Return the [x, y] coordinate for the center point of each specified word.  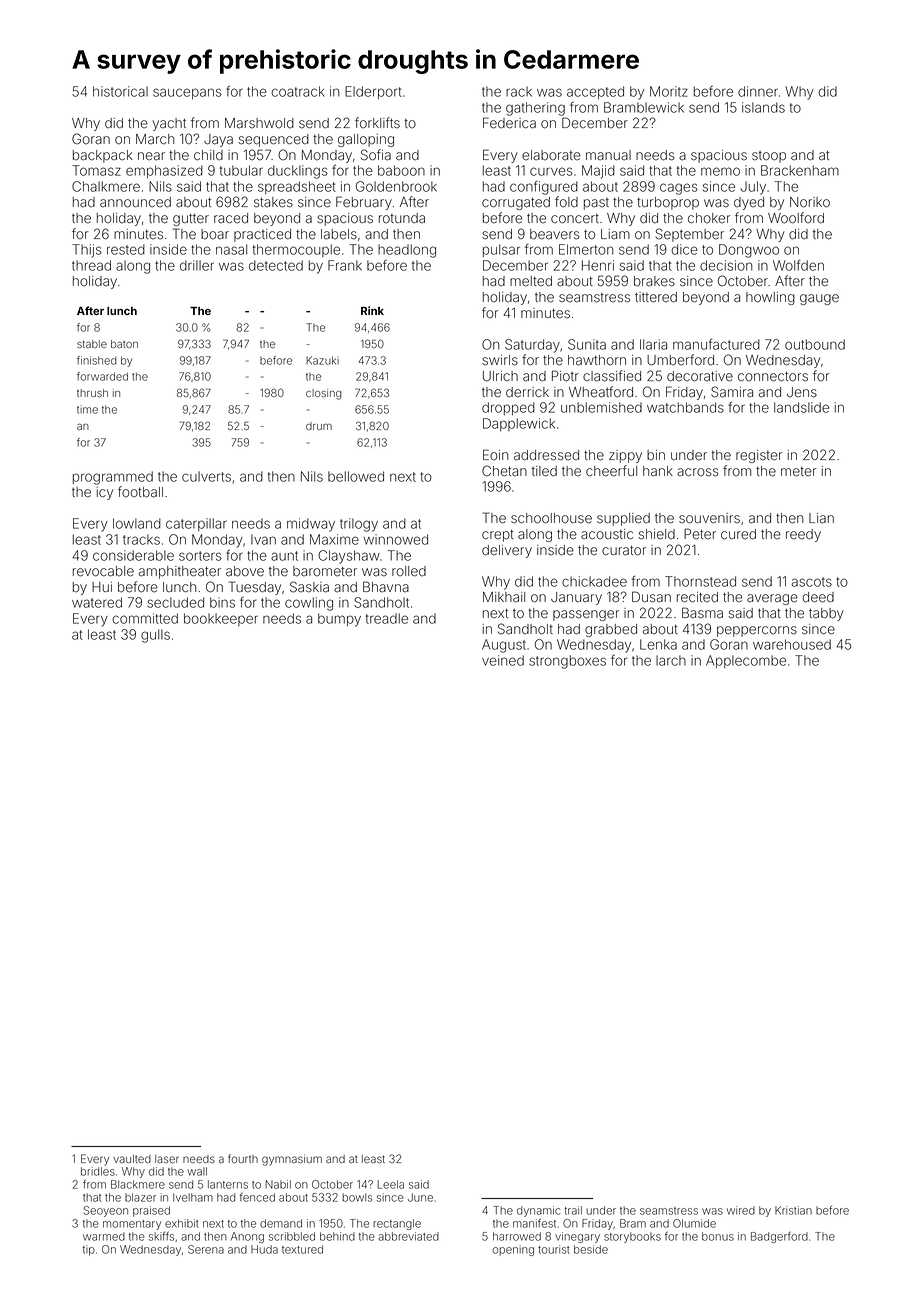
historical [120, 91]
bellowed [356, 476]
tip [89, 1250]
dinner [758, 91]
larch [671, 660]
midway [311, 525]
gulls [155, 636]
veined [503, 660]
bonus [718, 1236]
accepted [595, 92]
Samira [732, 392]
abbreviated [408, 1236]
